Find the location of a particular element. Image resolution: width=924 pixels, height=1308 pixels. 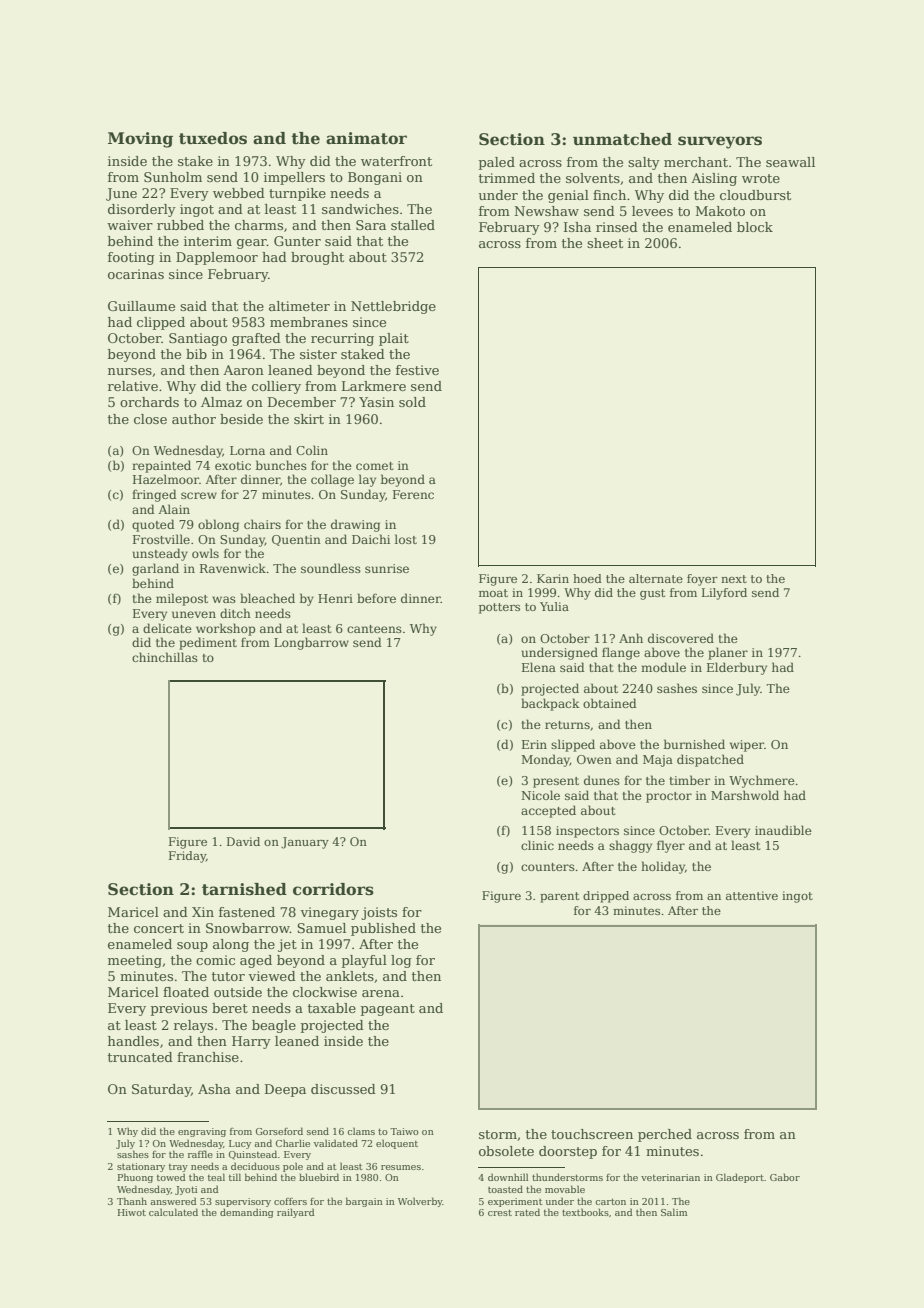

tuxedos is located at coordinates (213, 138).
